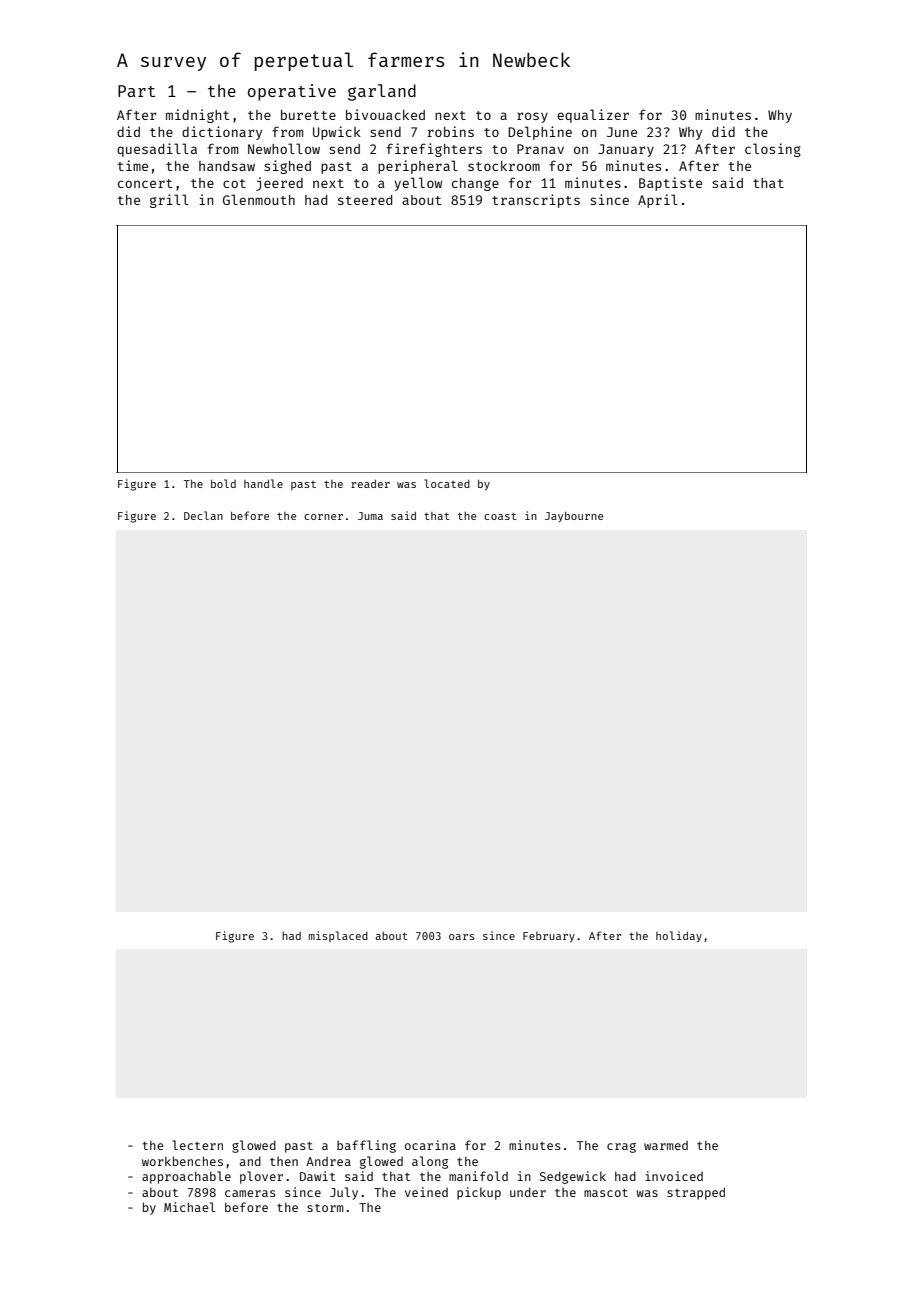 The width and height of the image is (924, 1308). I want to click on Jaybourne, so click(574, 516).
